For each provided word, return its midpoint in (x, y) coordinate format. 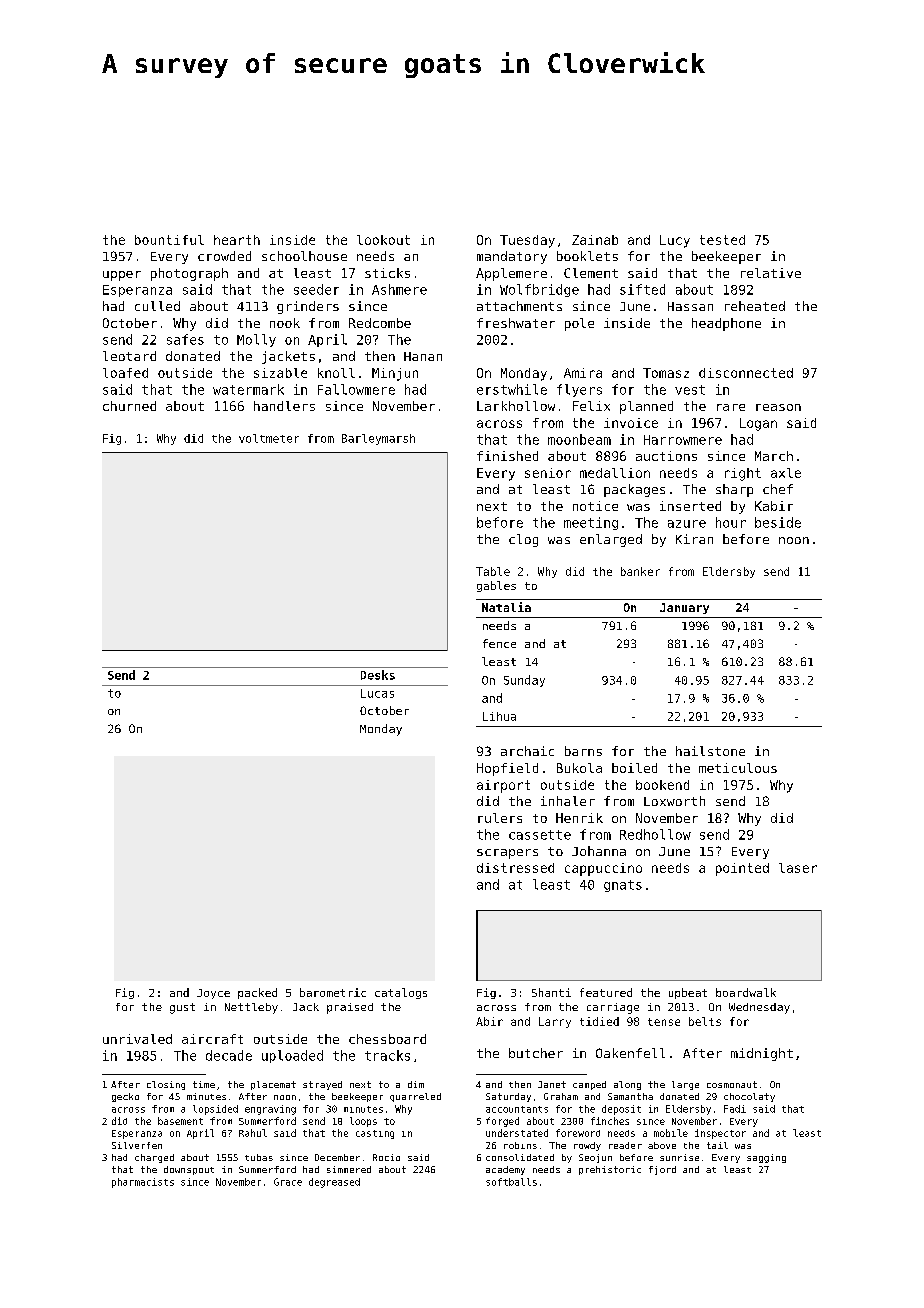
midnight (762, 1054)
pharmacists (143, 1183)
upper (122, 276)
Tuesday (527, 241)
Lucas (377, 693)
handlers (284, 406)
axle (786, 473)
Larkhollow (516, 406)
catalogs (401, 993)
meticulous (738, 768)
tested (722, 240)
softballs (511, 1182)
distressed (515, 868)
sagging (766, 1158)
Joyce (213, 994)
